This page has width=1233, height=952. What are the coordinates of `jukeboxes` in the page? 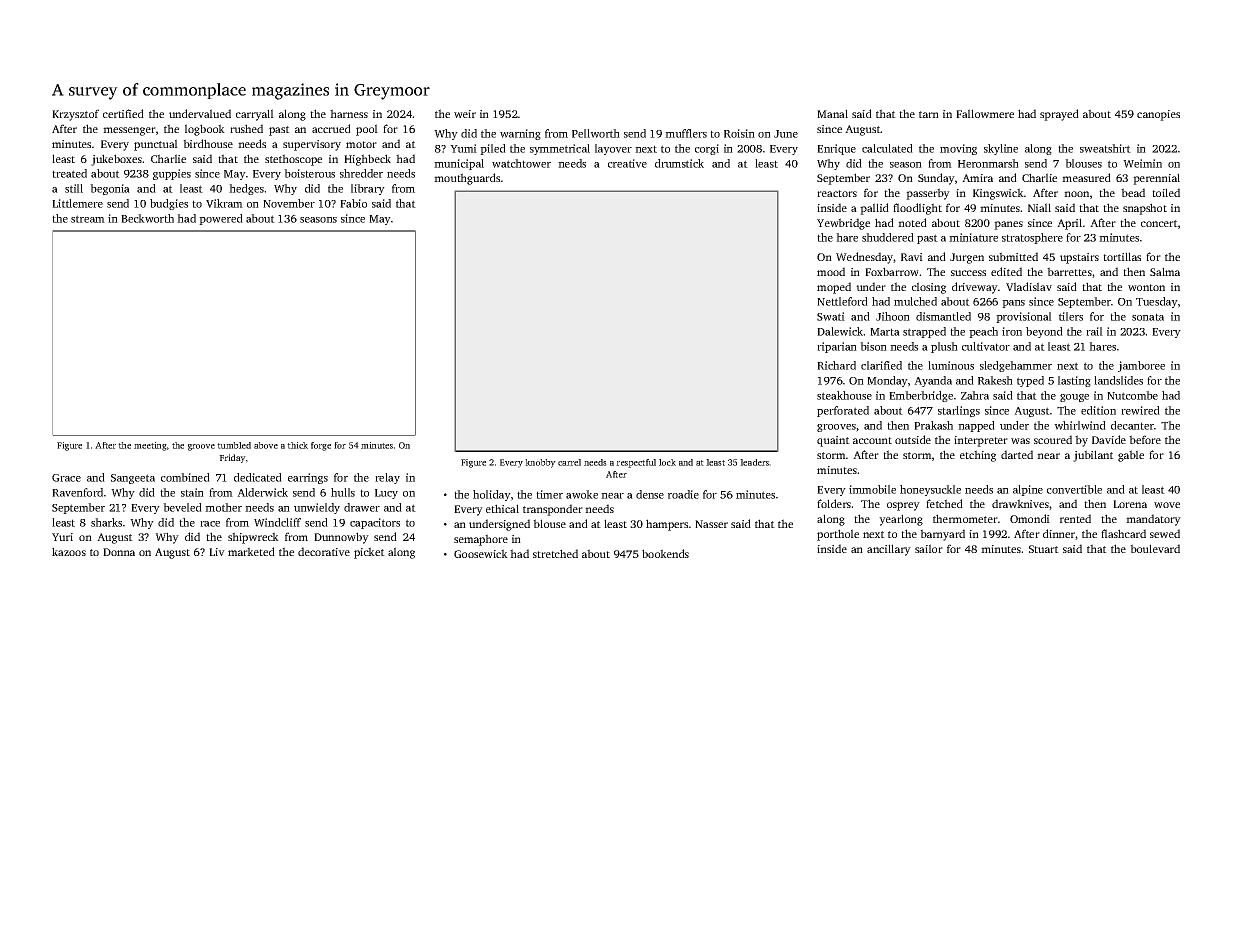 It's located at (116, 160).
